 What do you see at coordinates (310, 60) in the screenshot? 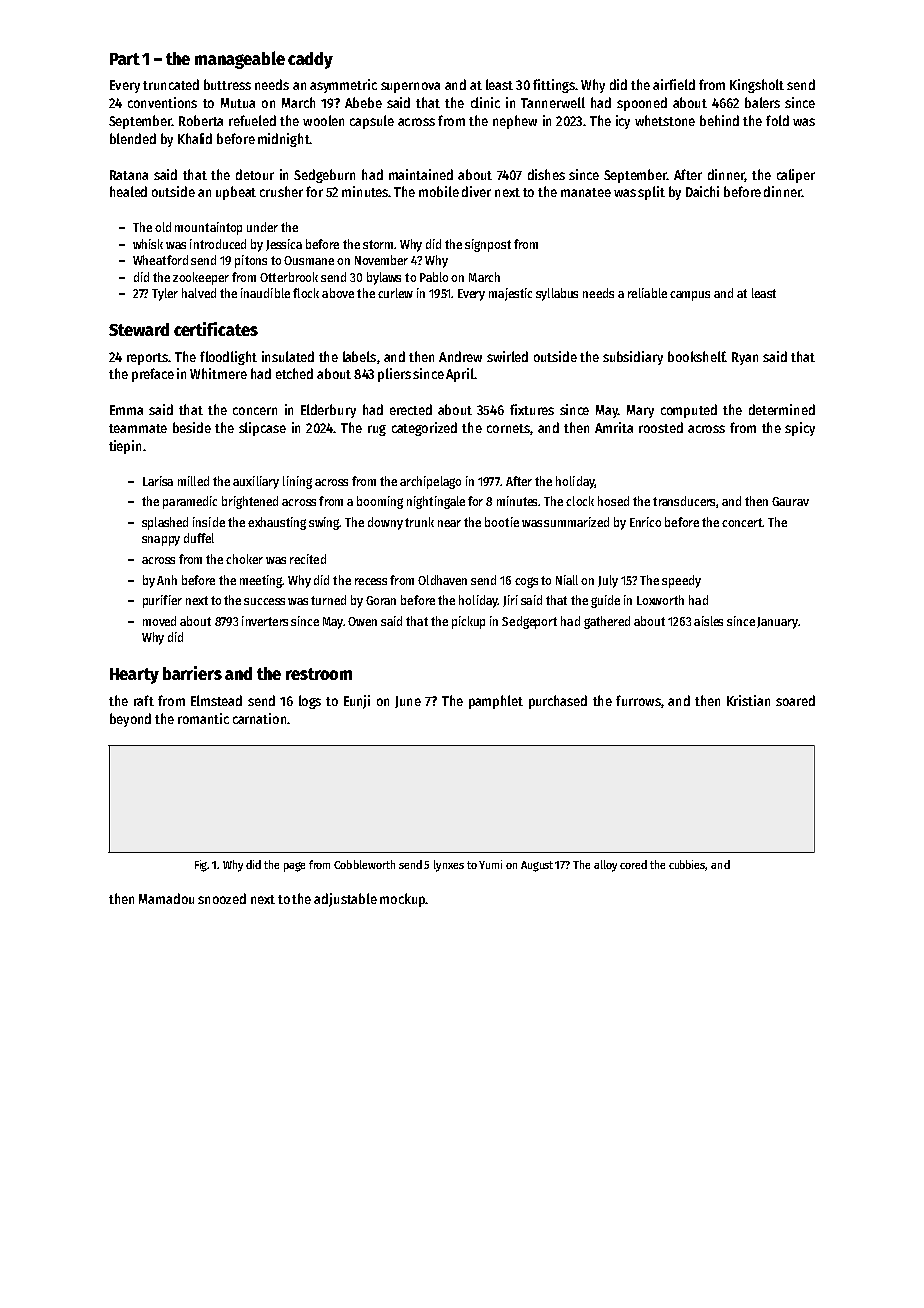
I see `caddy` at bounding box center [310, 60].
